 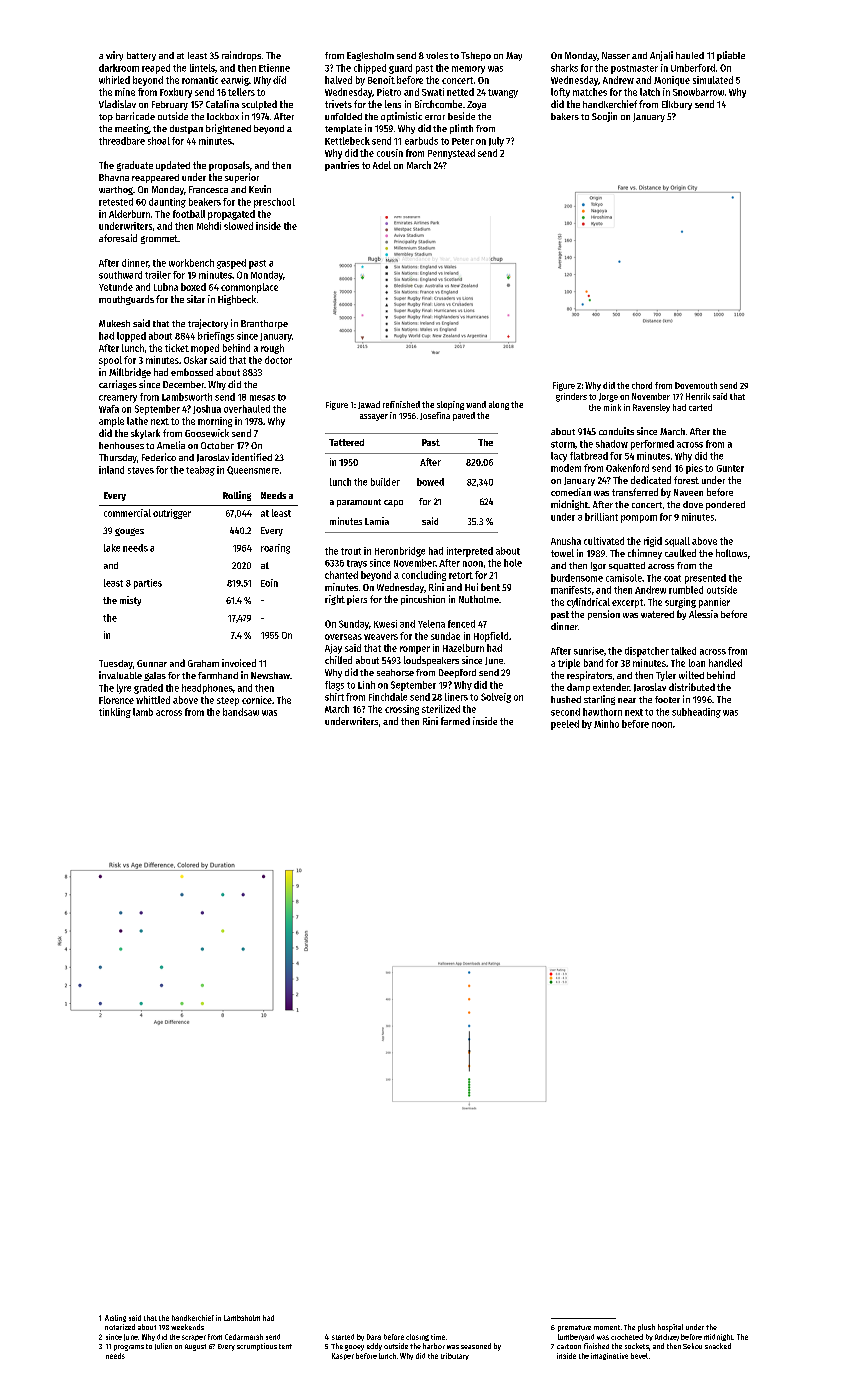 What do you see at coordinates (450, 405) in the page?
I see `sloping` at bounding box center [450, 405].
